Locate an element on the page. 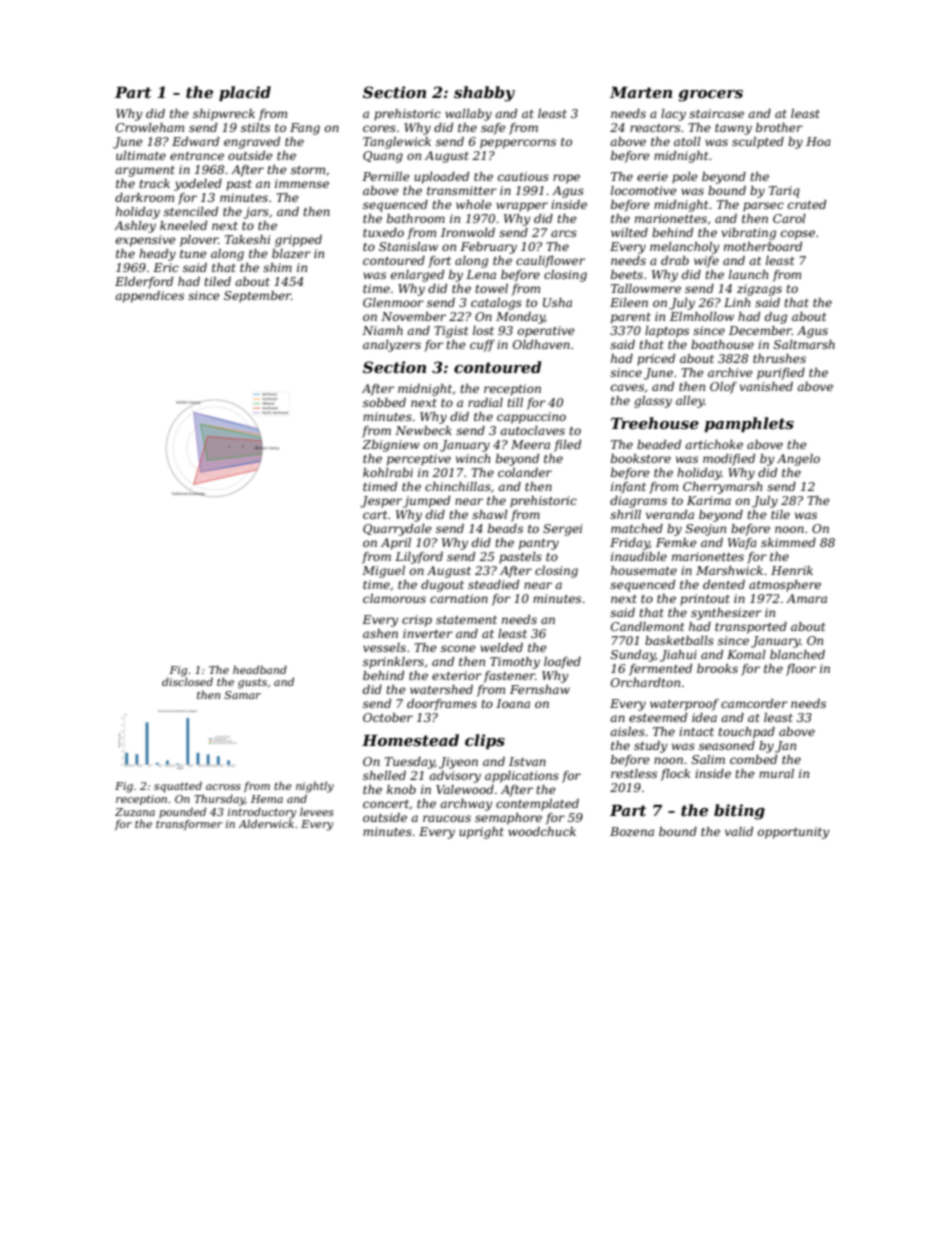 This page has height=1233, width=952. Hoa is located at coordinates (818, 141).
